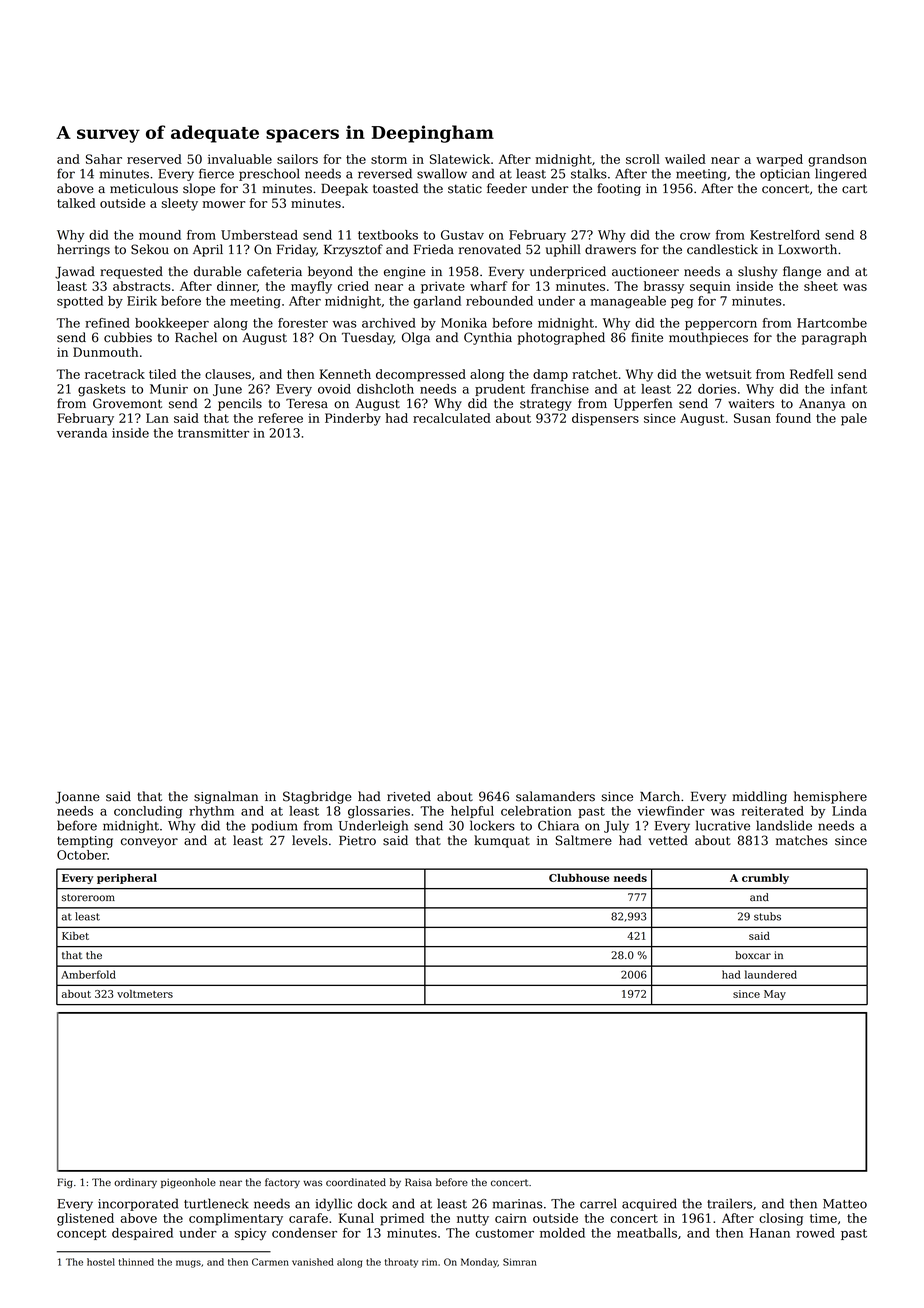 The width and height of the image is (924, 1308). I want to click on stubs, so click(767, 916).
